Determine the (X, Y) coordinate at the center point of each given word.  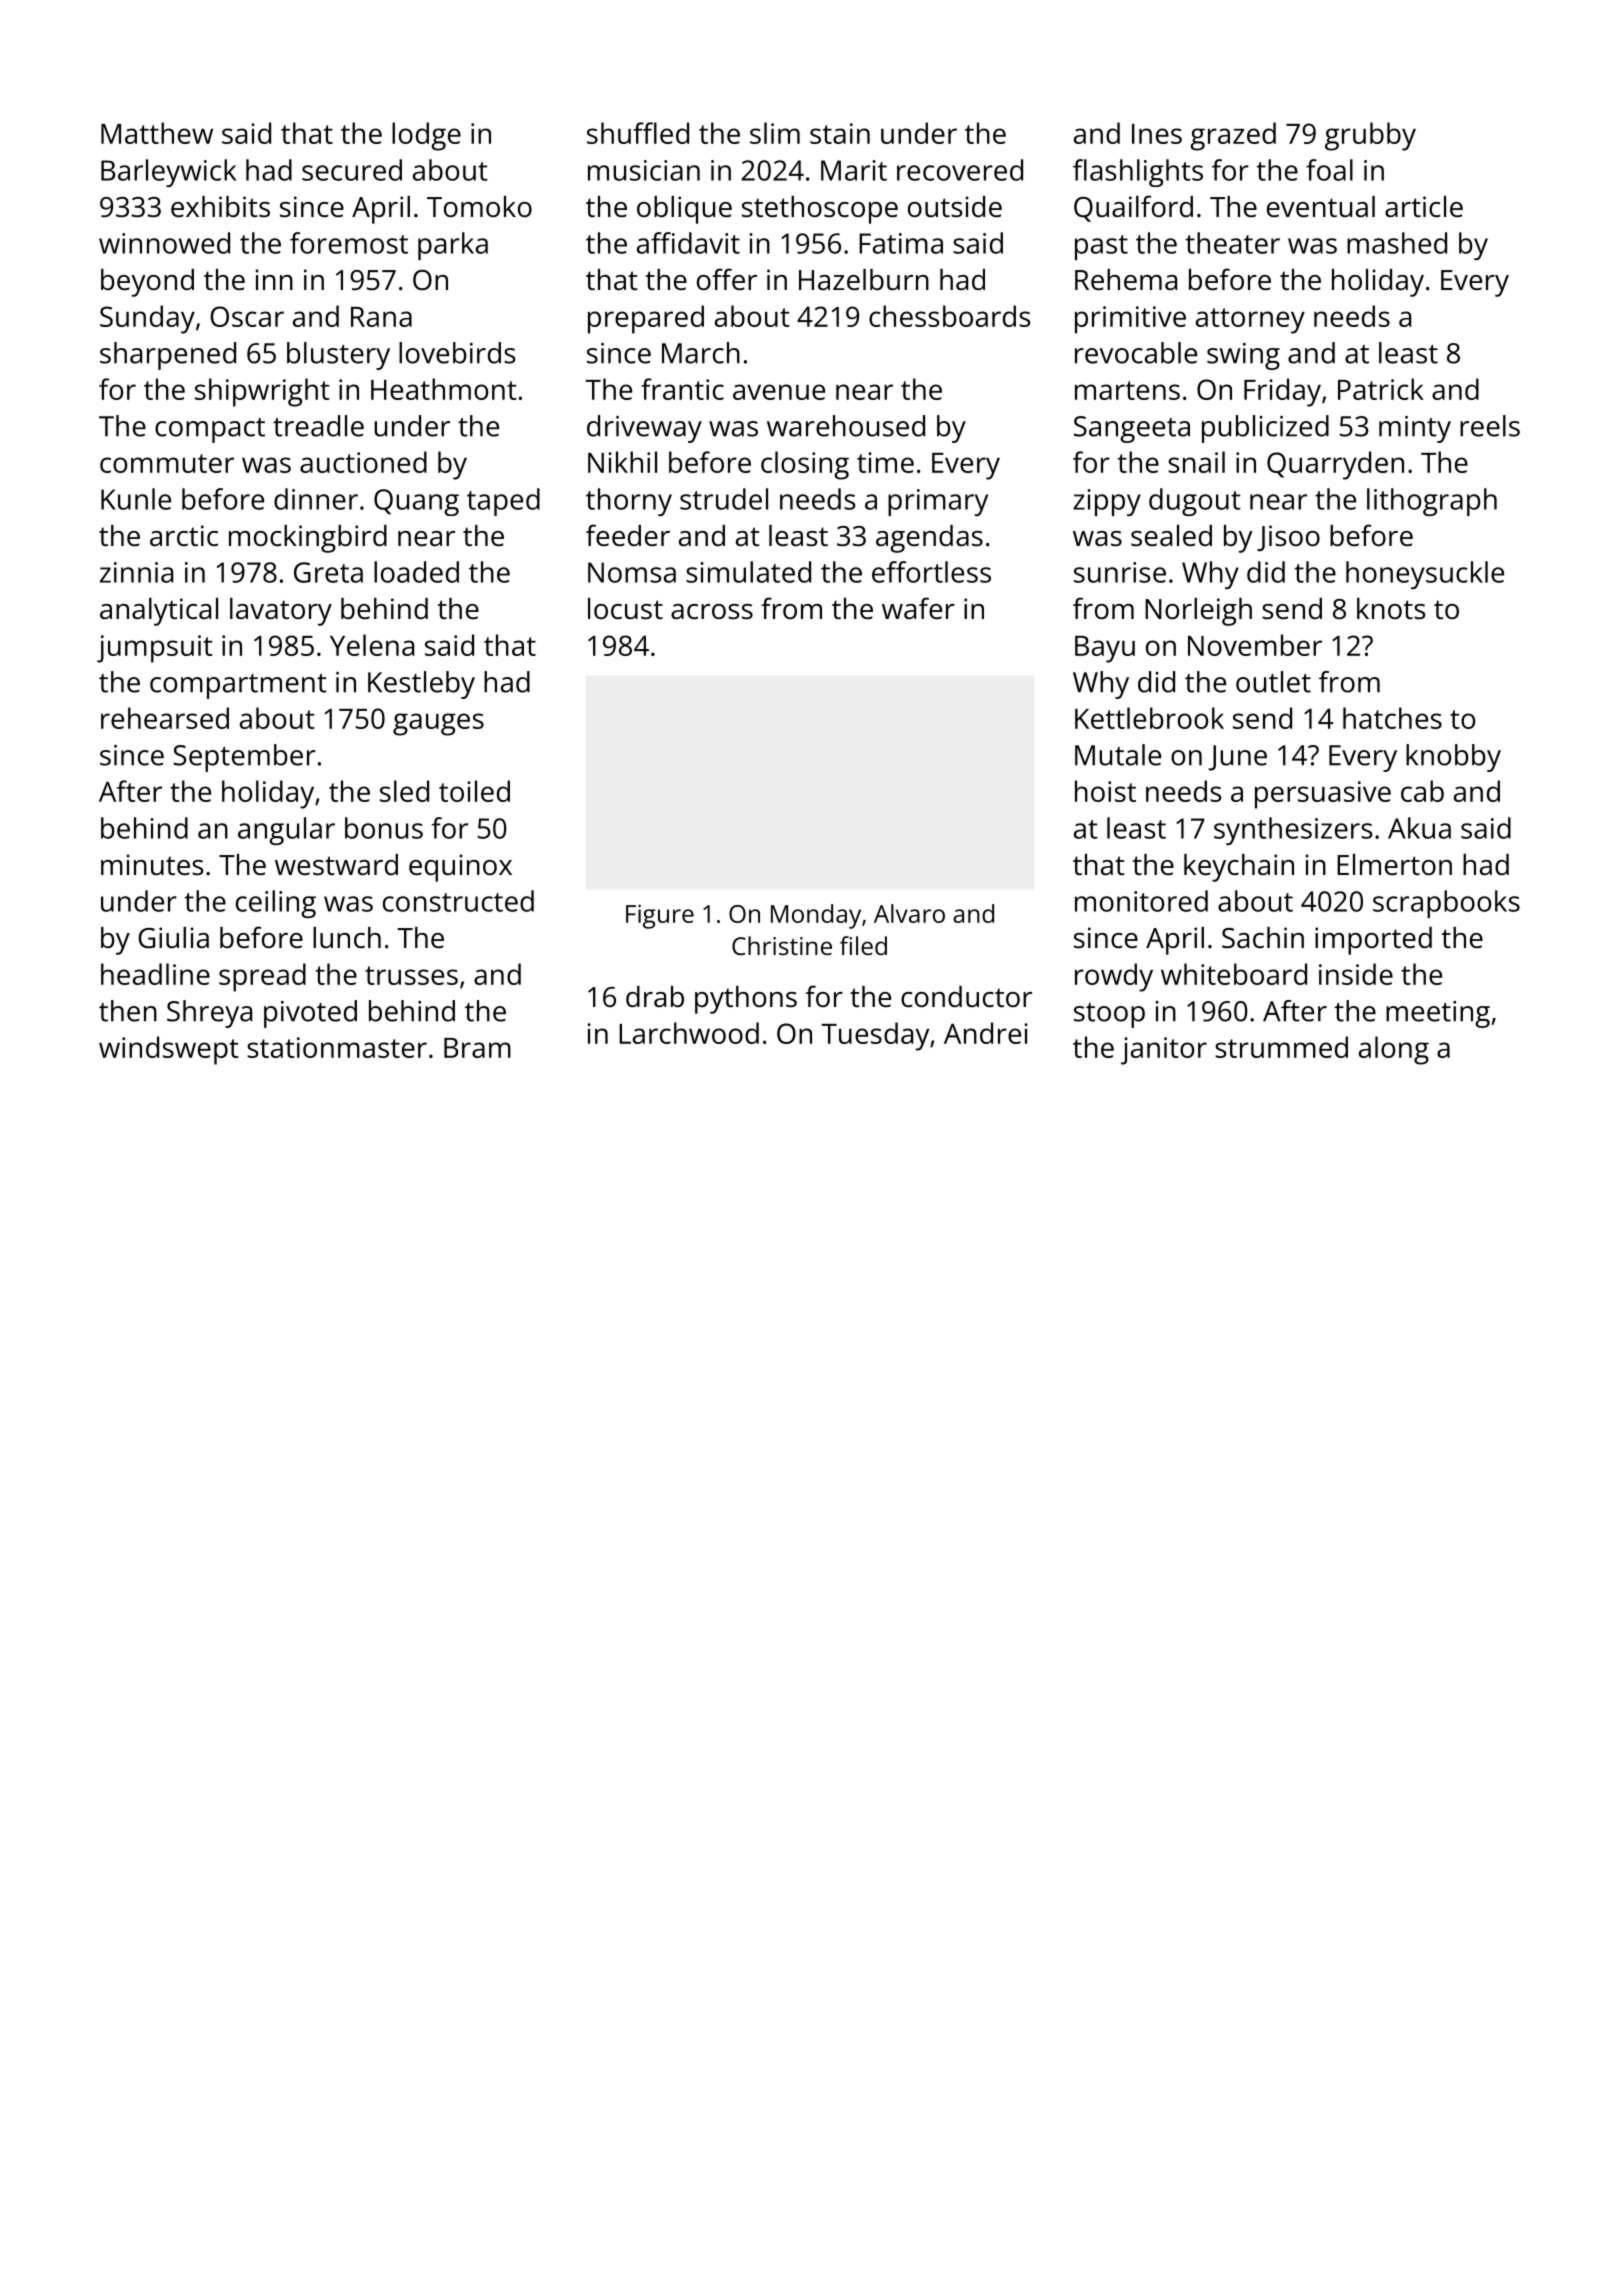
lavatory (281, 612)
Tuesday (875, 1036)
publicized (1265, 429)
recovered (960, 170)
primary (938, 502)
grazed (1233, 136)
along (1394, 1050)
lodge (426, 136)
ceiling (276, 904)
